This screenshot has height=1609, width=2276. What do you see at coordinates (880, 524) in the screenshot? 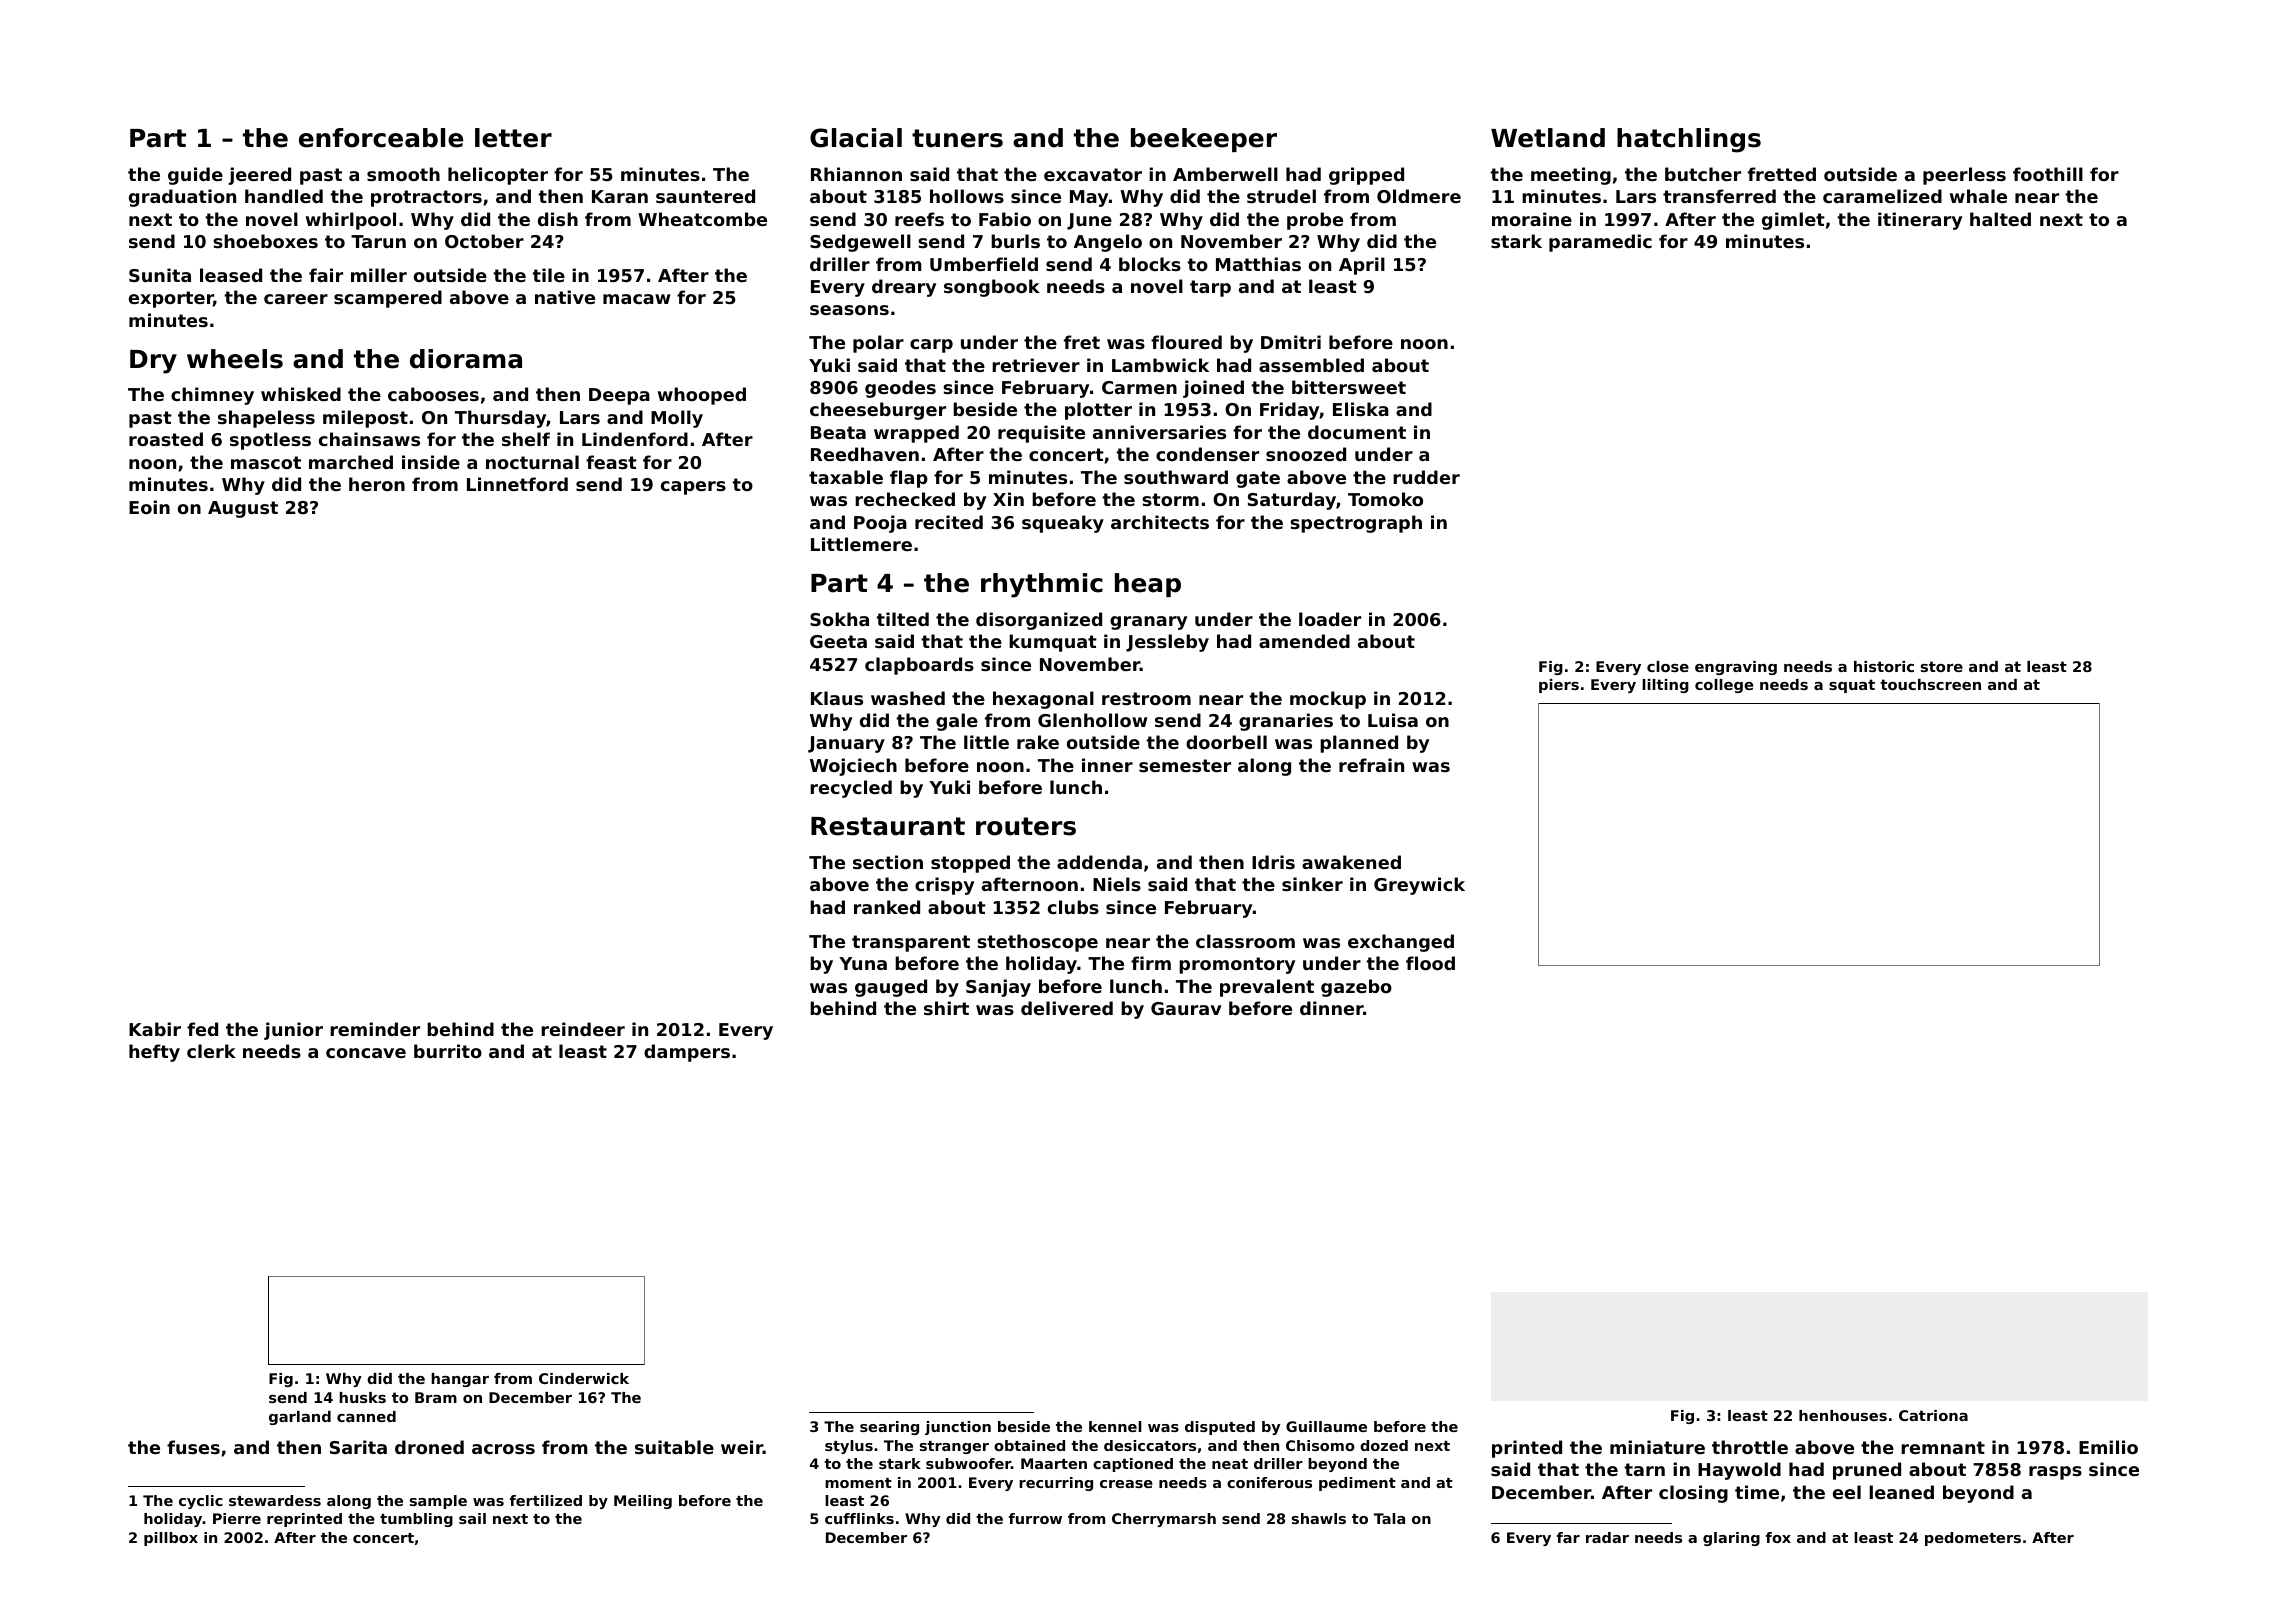
I see `Pooja` at bounding box center [880, 524].
